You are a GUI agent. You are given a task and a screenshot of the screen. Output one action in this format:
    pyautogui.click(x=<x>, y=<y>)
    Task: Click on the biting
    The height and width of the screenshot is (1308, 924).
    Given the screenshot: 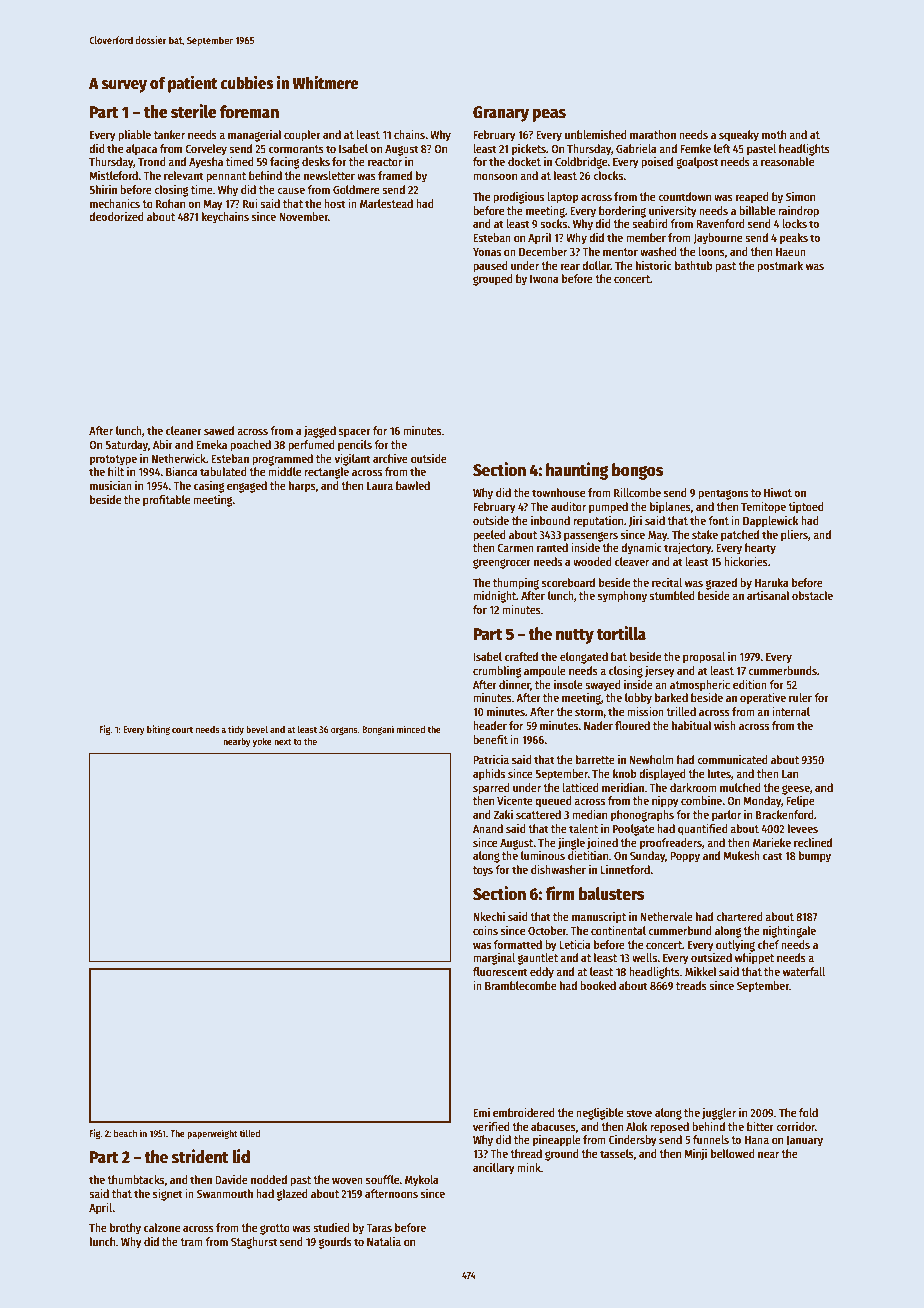 What is the action you would take?
    pyautogui.click(x=158, y=730)
